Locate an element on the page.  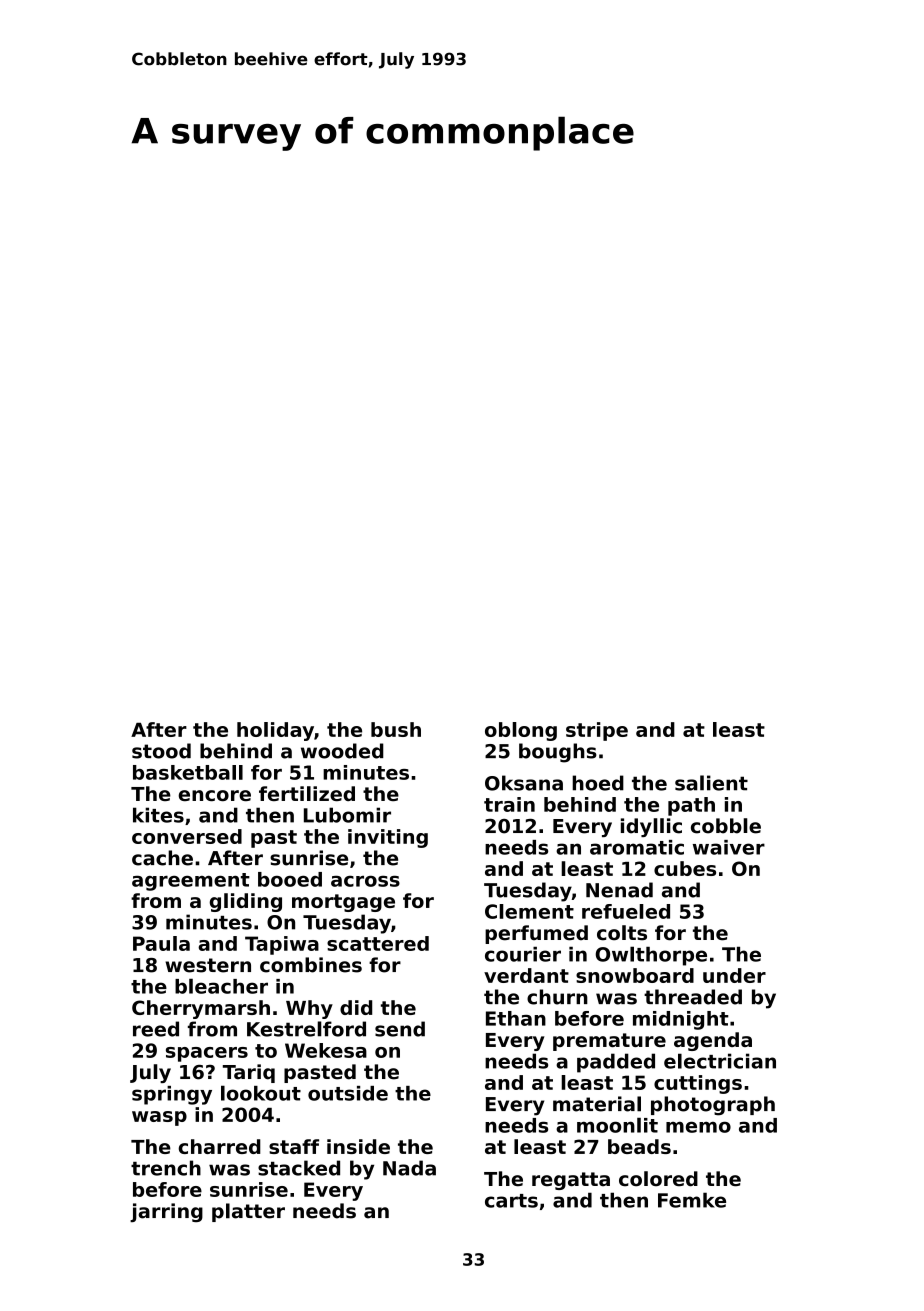
train is located at coordinates (509, 804).
